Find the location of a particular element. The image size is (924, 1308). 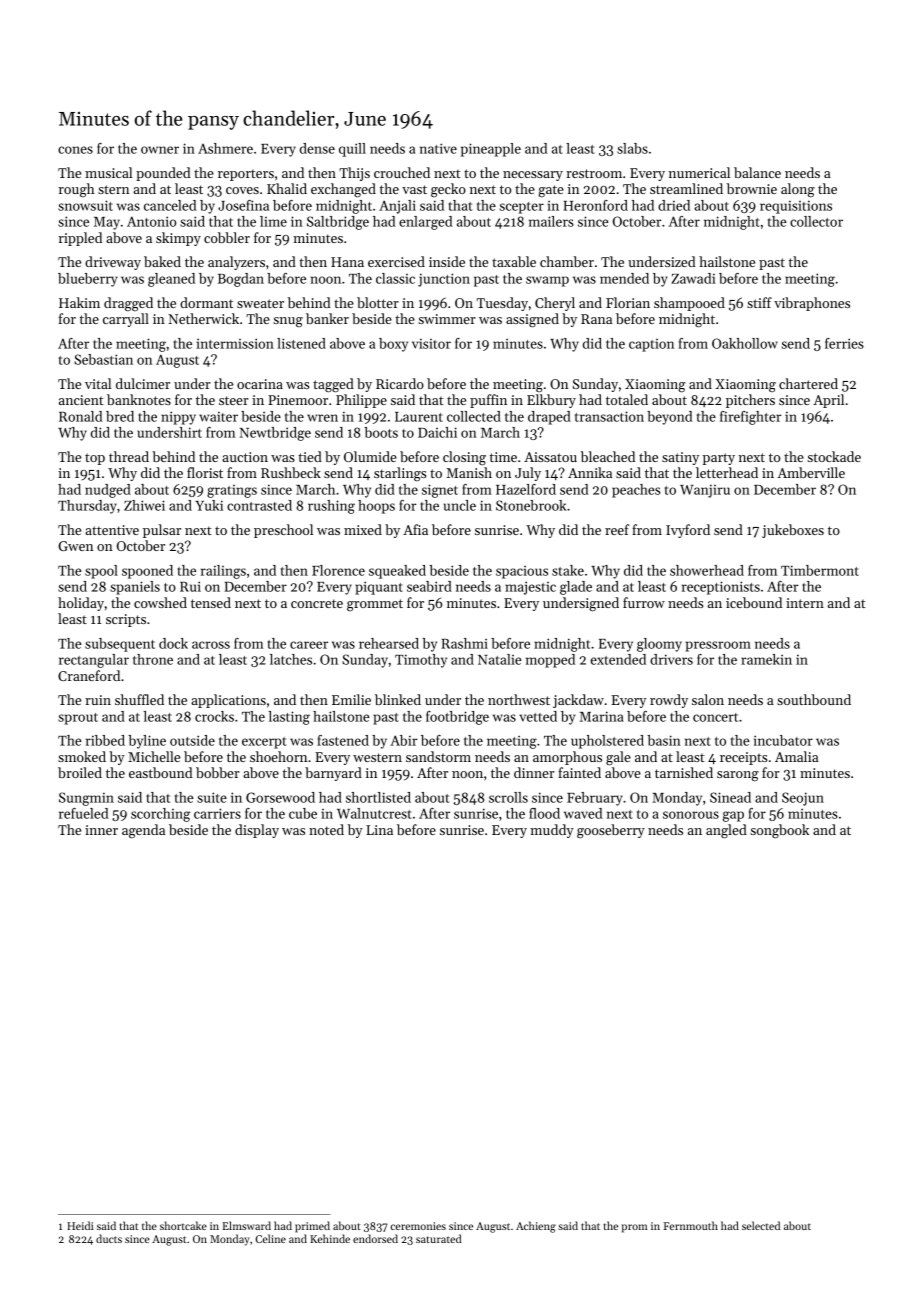

Heidi is located at coordinates (80, 1225).
